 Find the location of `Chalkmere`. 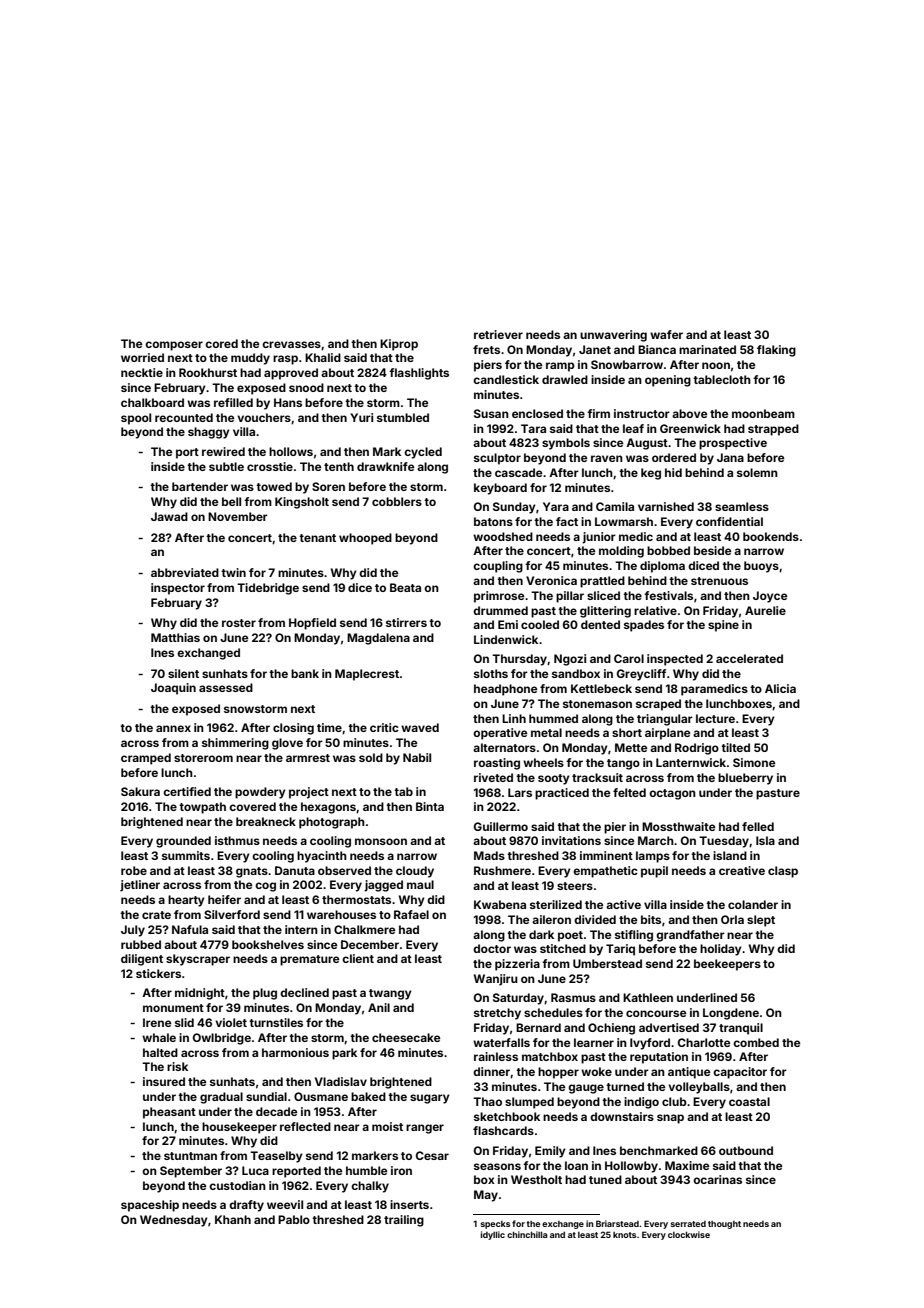

Chalkmere is located at coordinates (364, 929).
